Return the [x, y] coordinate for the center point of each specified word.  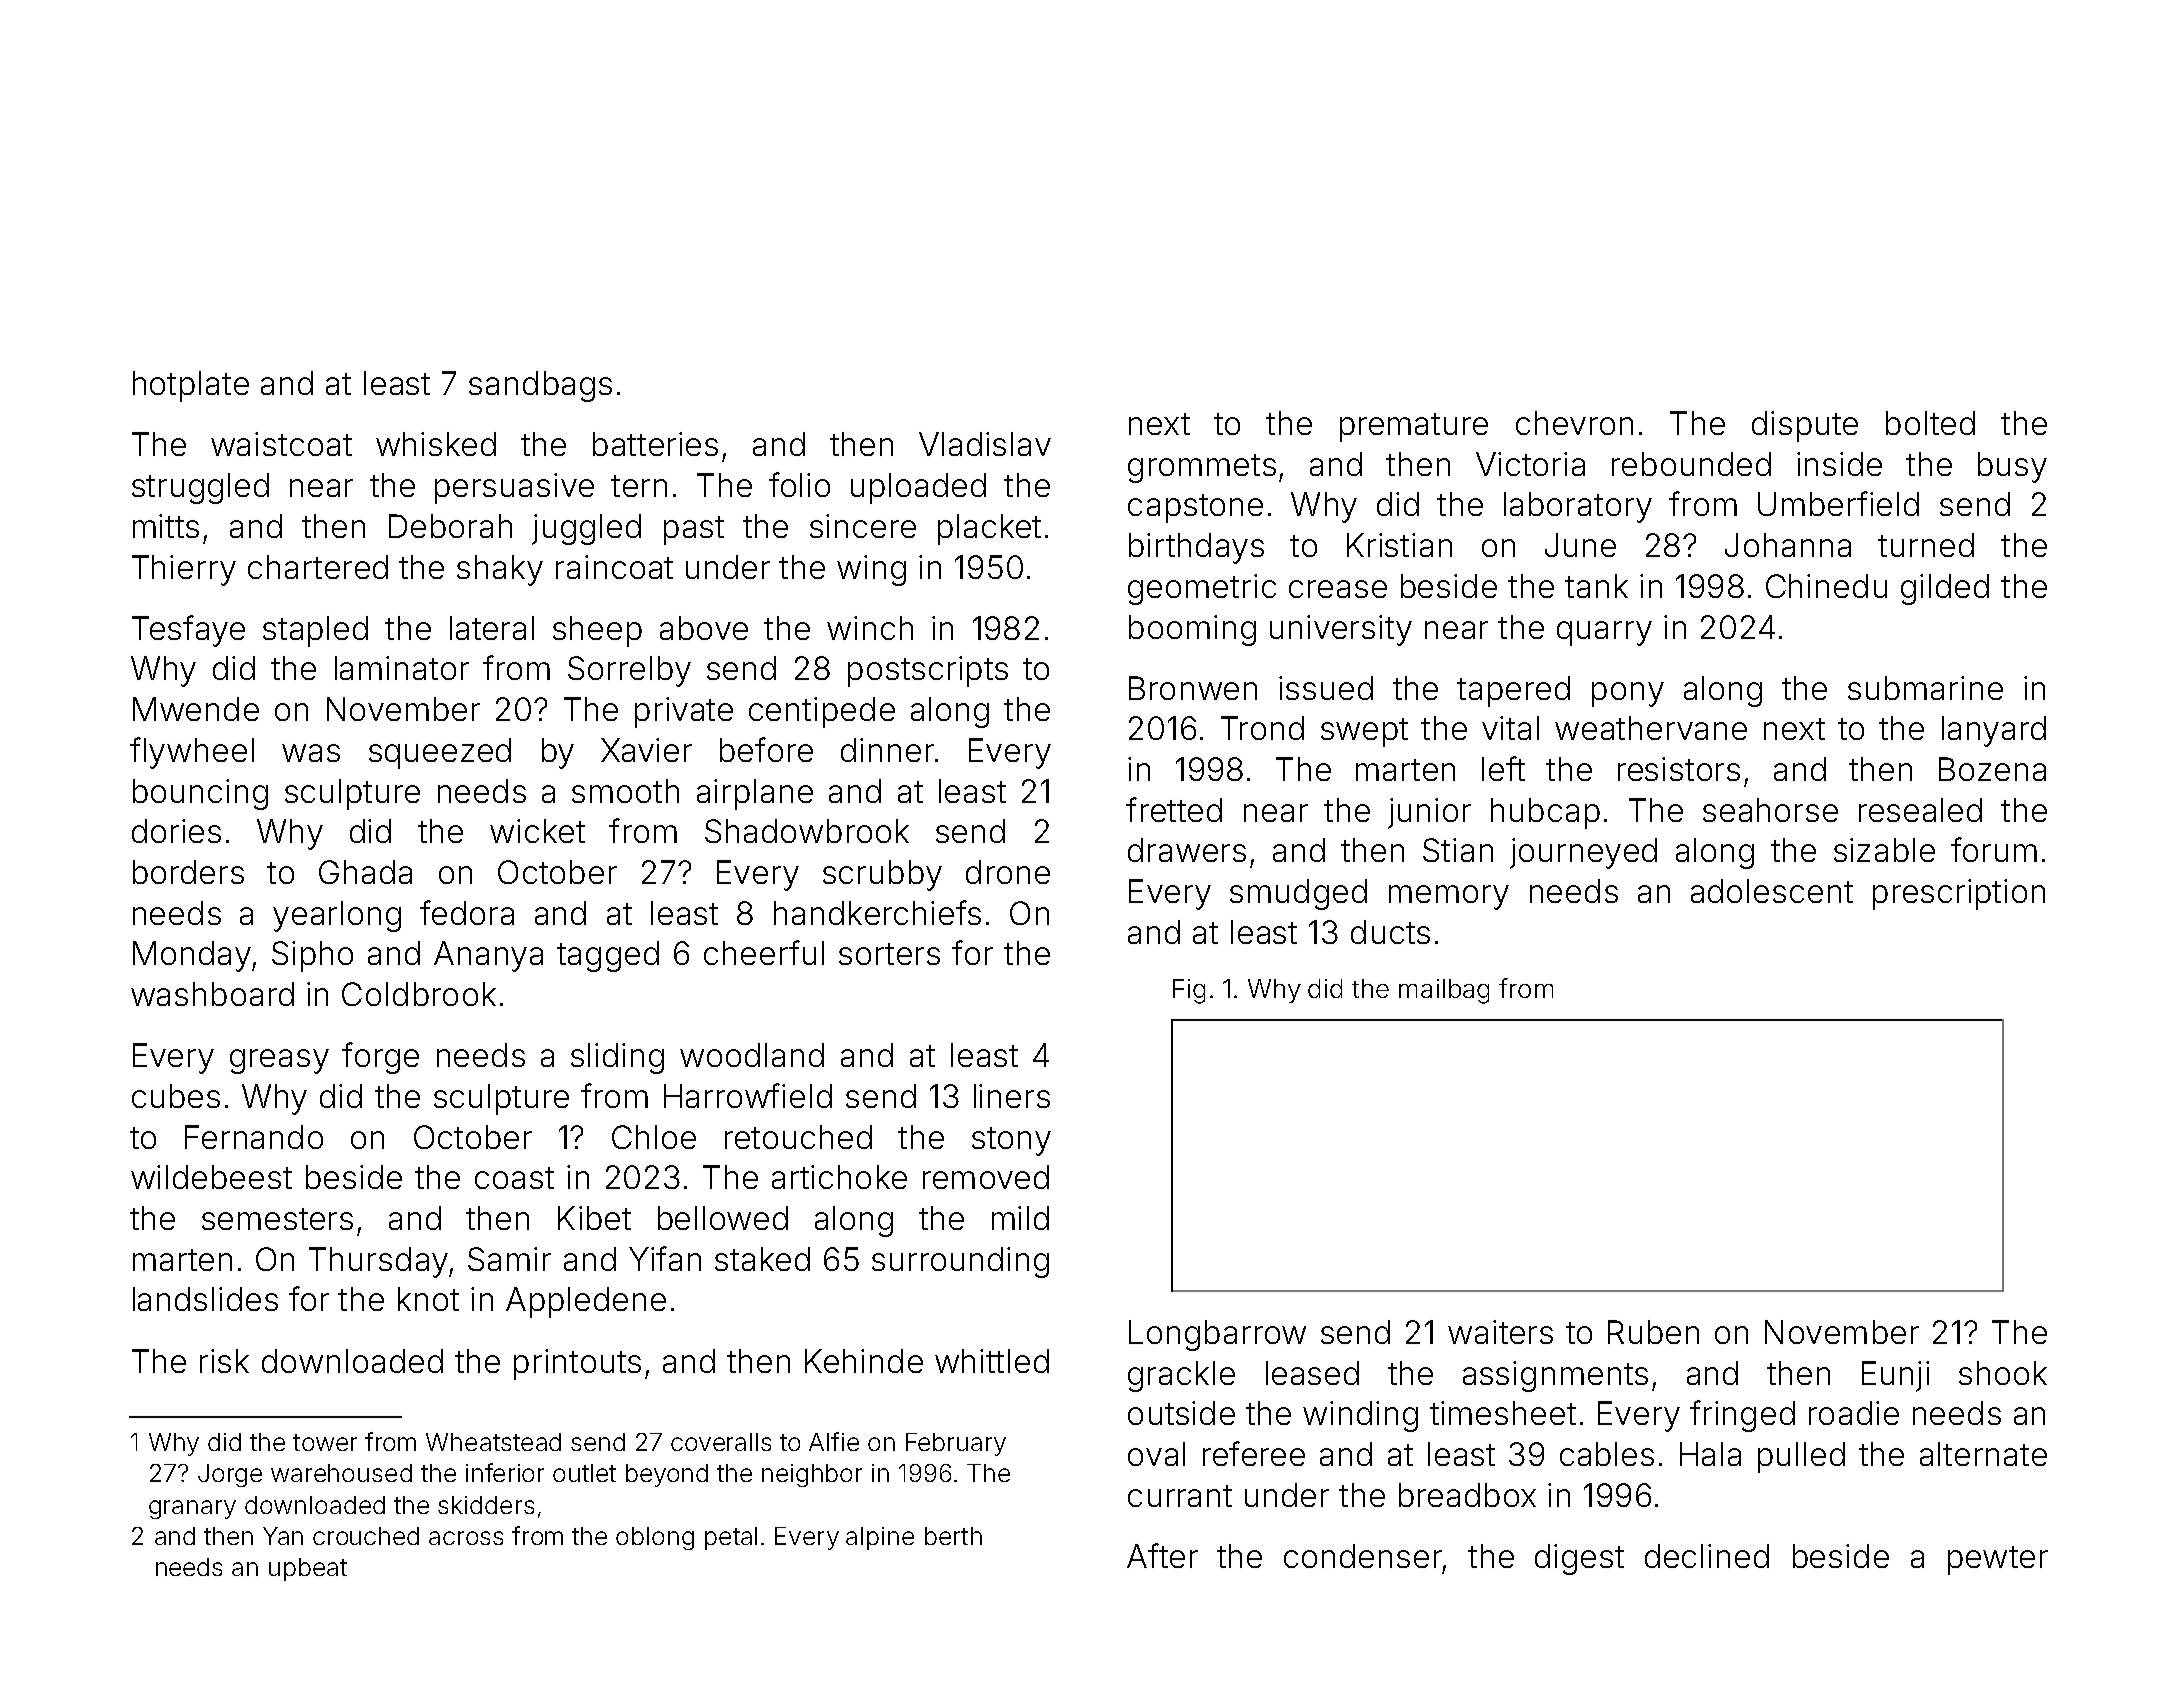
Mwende [196, 709]
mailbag [1444, 991]
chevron [1574, 423]
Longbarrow [1217, 1335]
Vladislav [985, 444]
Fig [1189, 991]
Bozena [1992, 769]
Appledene [586, 1302]
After [1162, 1555]
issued [1326, 688]
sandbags [540, 386]
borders [188, 872]
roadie [1854, 1413]
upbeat [308, 1569]
